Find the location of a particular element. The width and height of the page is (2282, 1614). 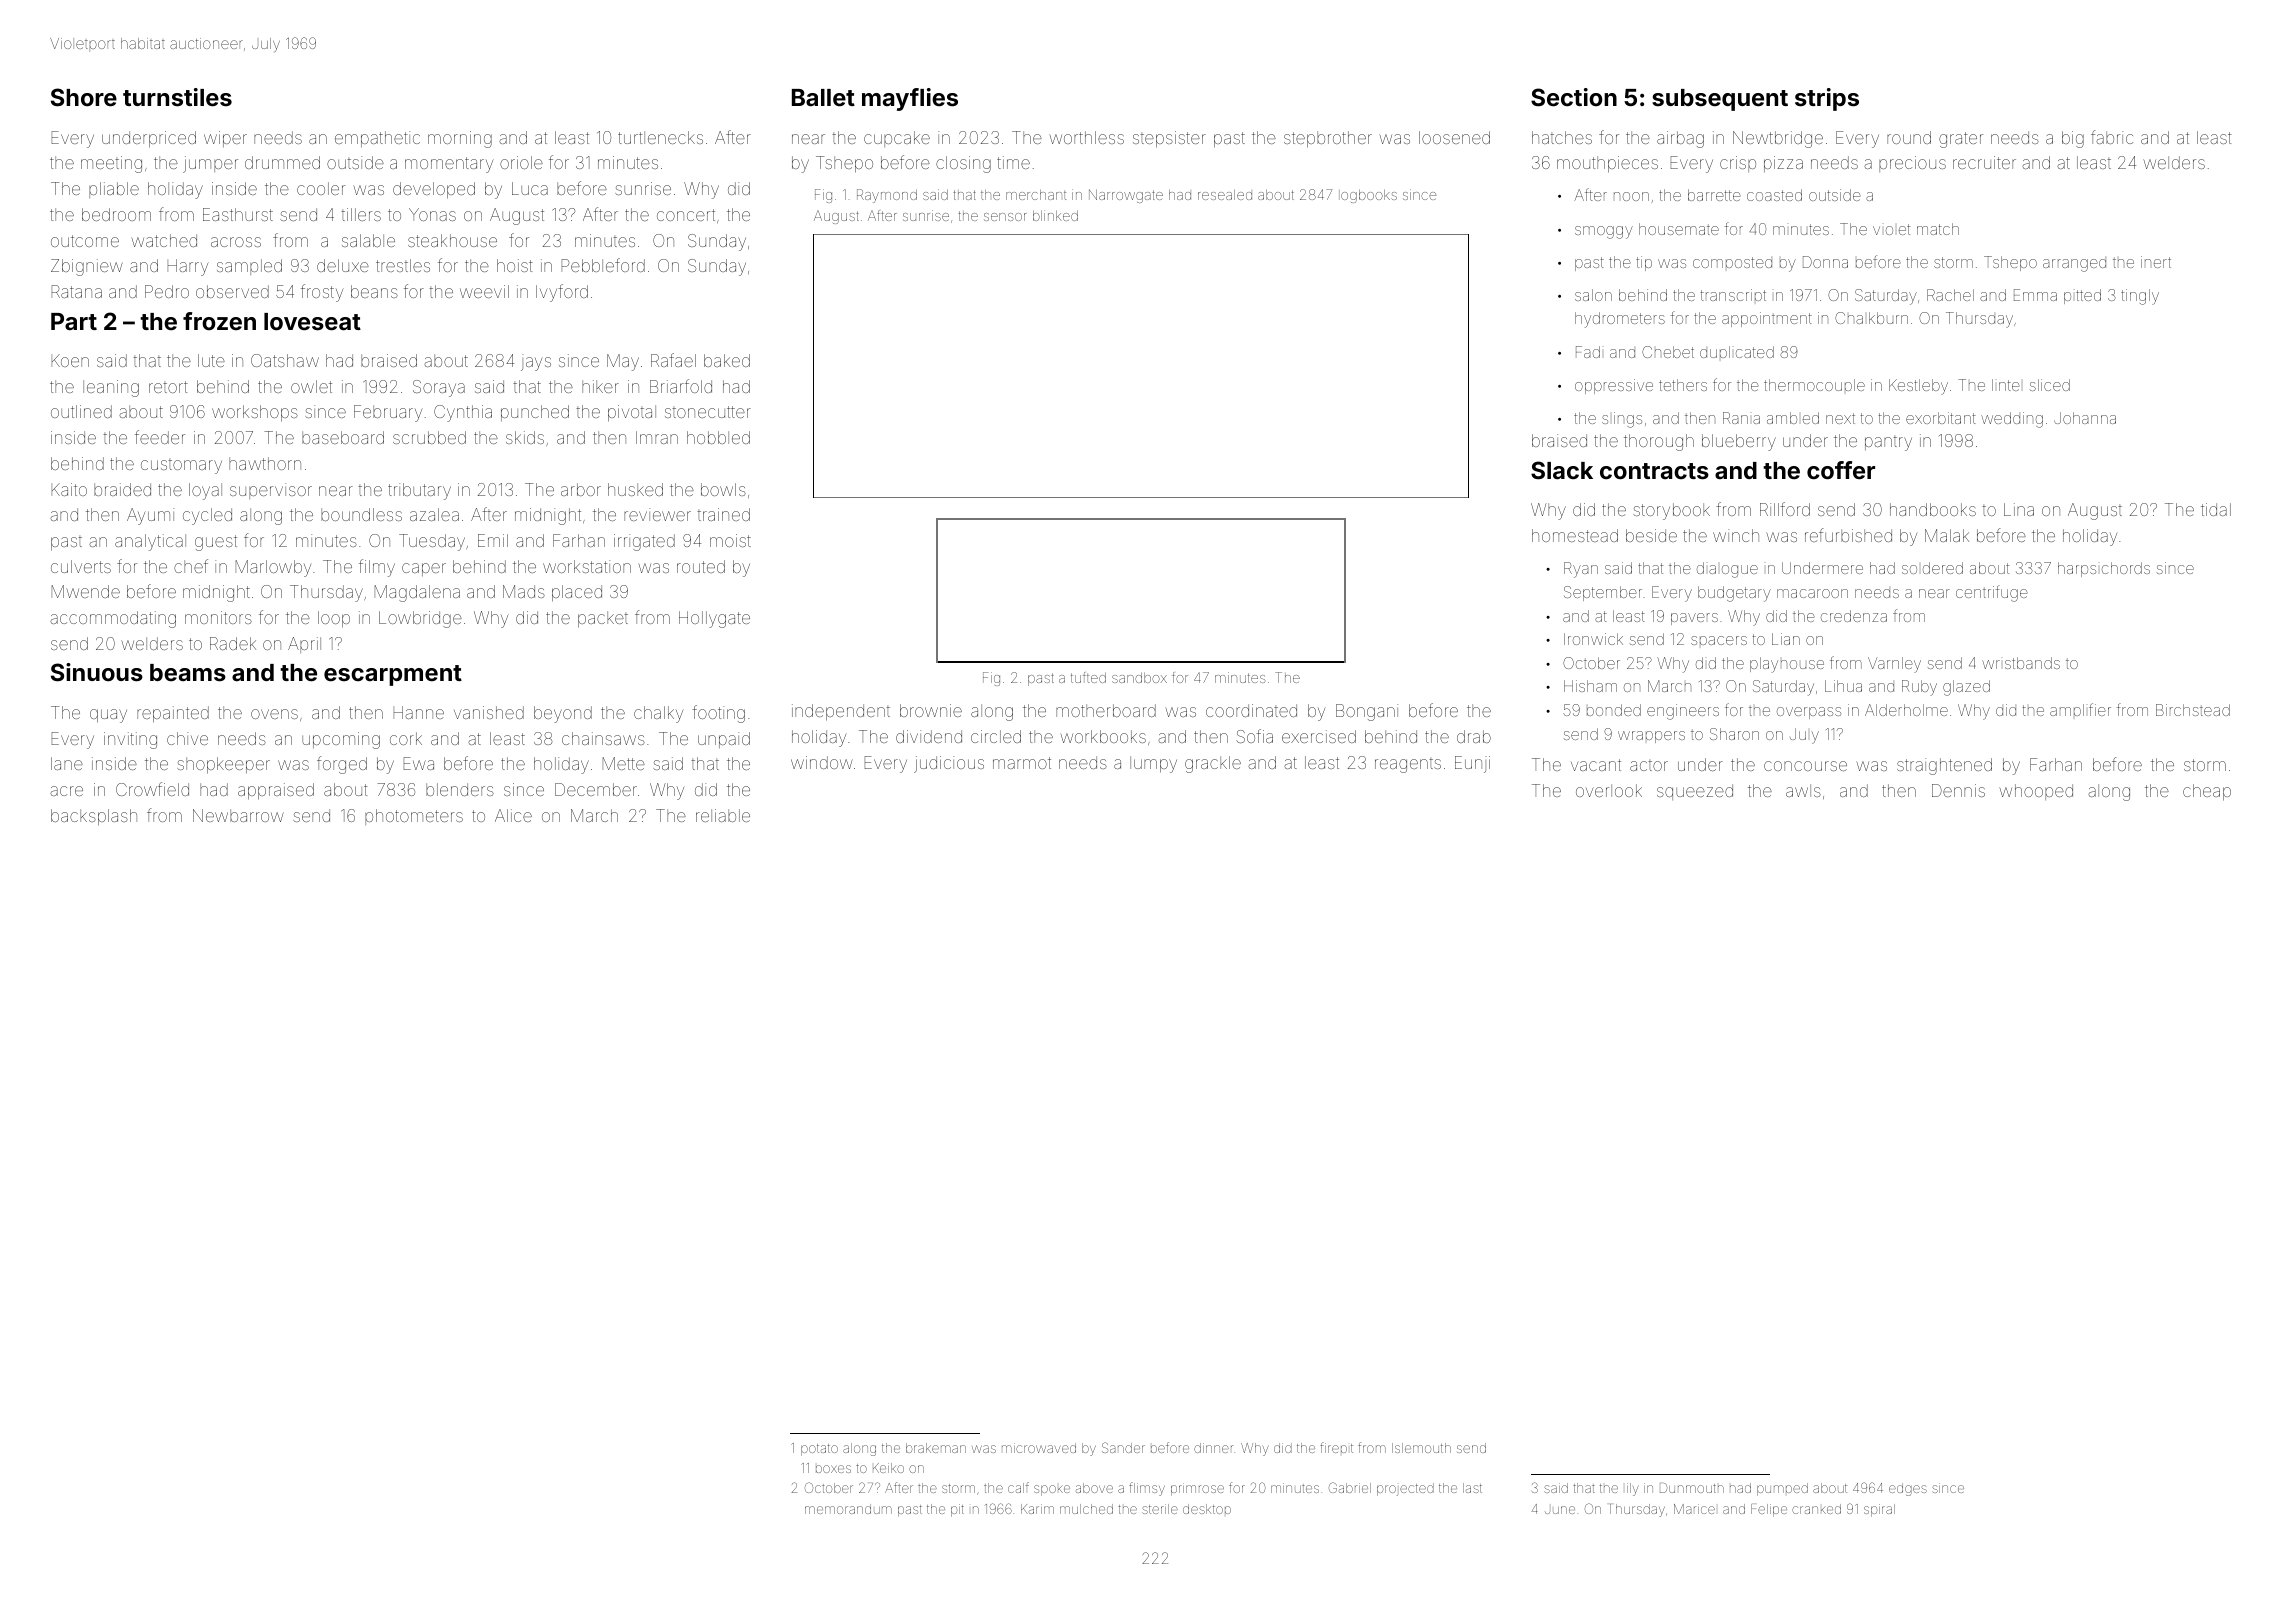

turtlenecks is located at coordinates (660, 137).
